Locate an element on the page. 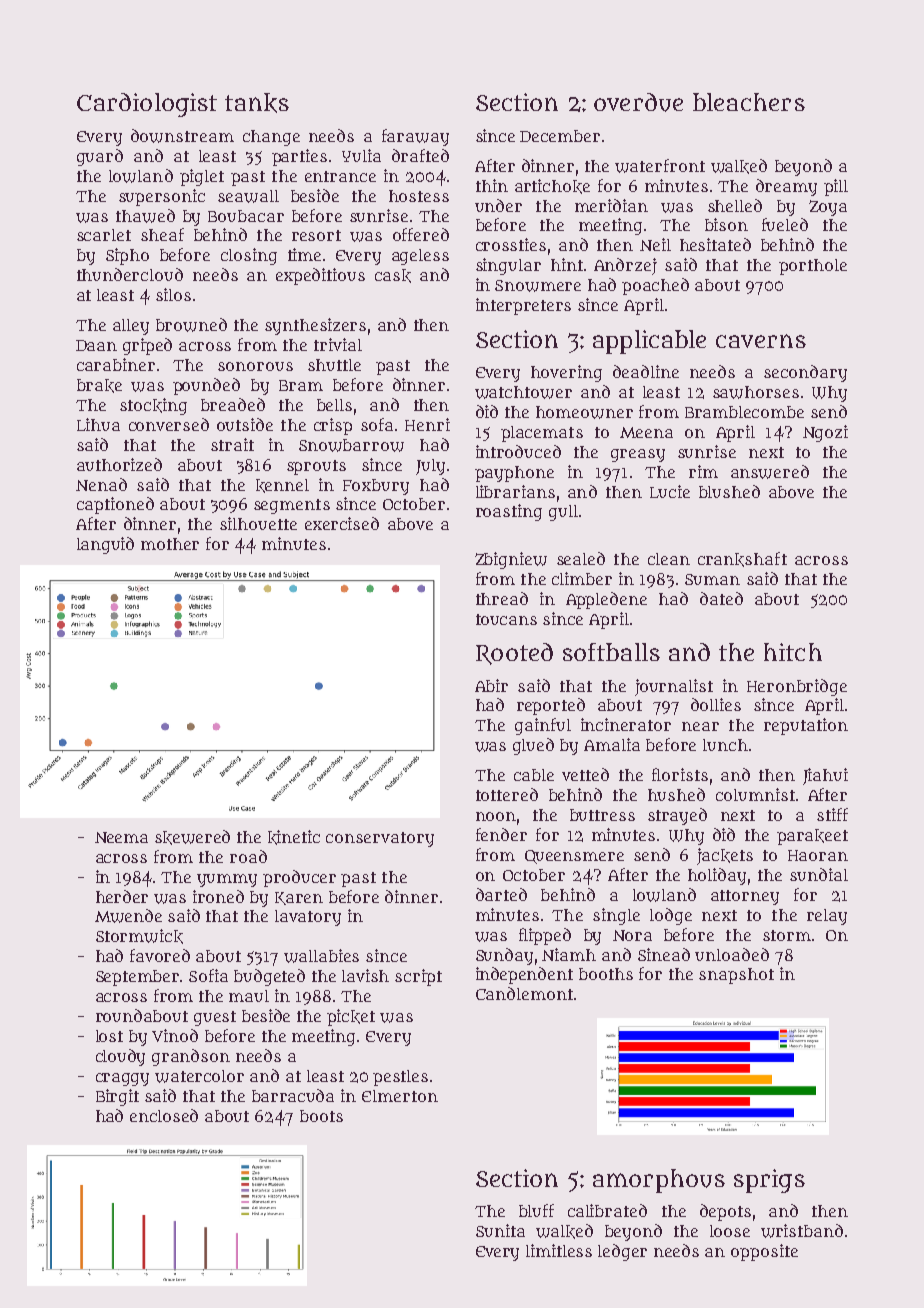  Zbigniew is located at coordinates (511, 560).
